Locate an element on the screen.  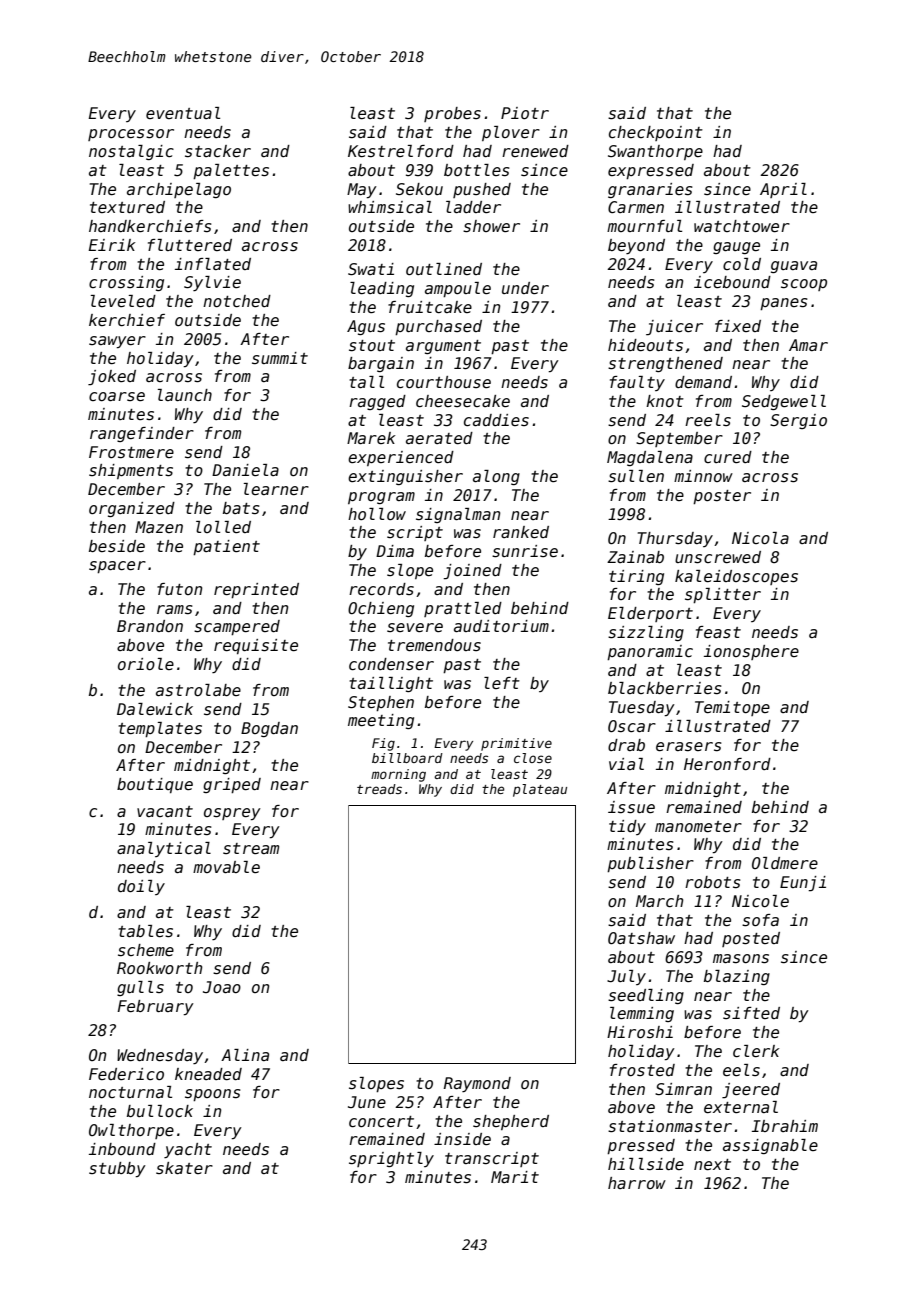
probes is located at coordinates (452, 114).
